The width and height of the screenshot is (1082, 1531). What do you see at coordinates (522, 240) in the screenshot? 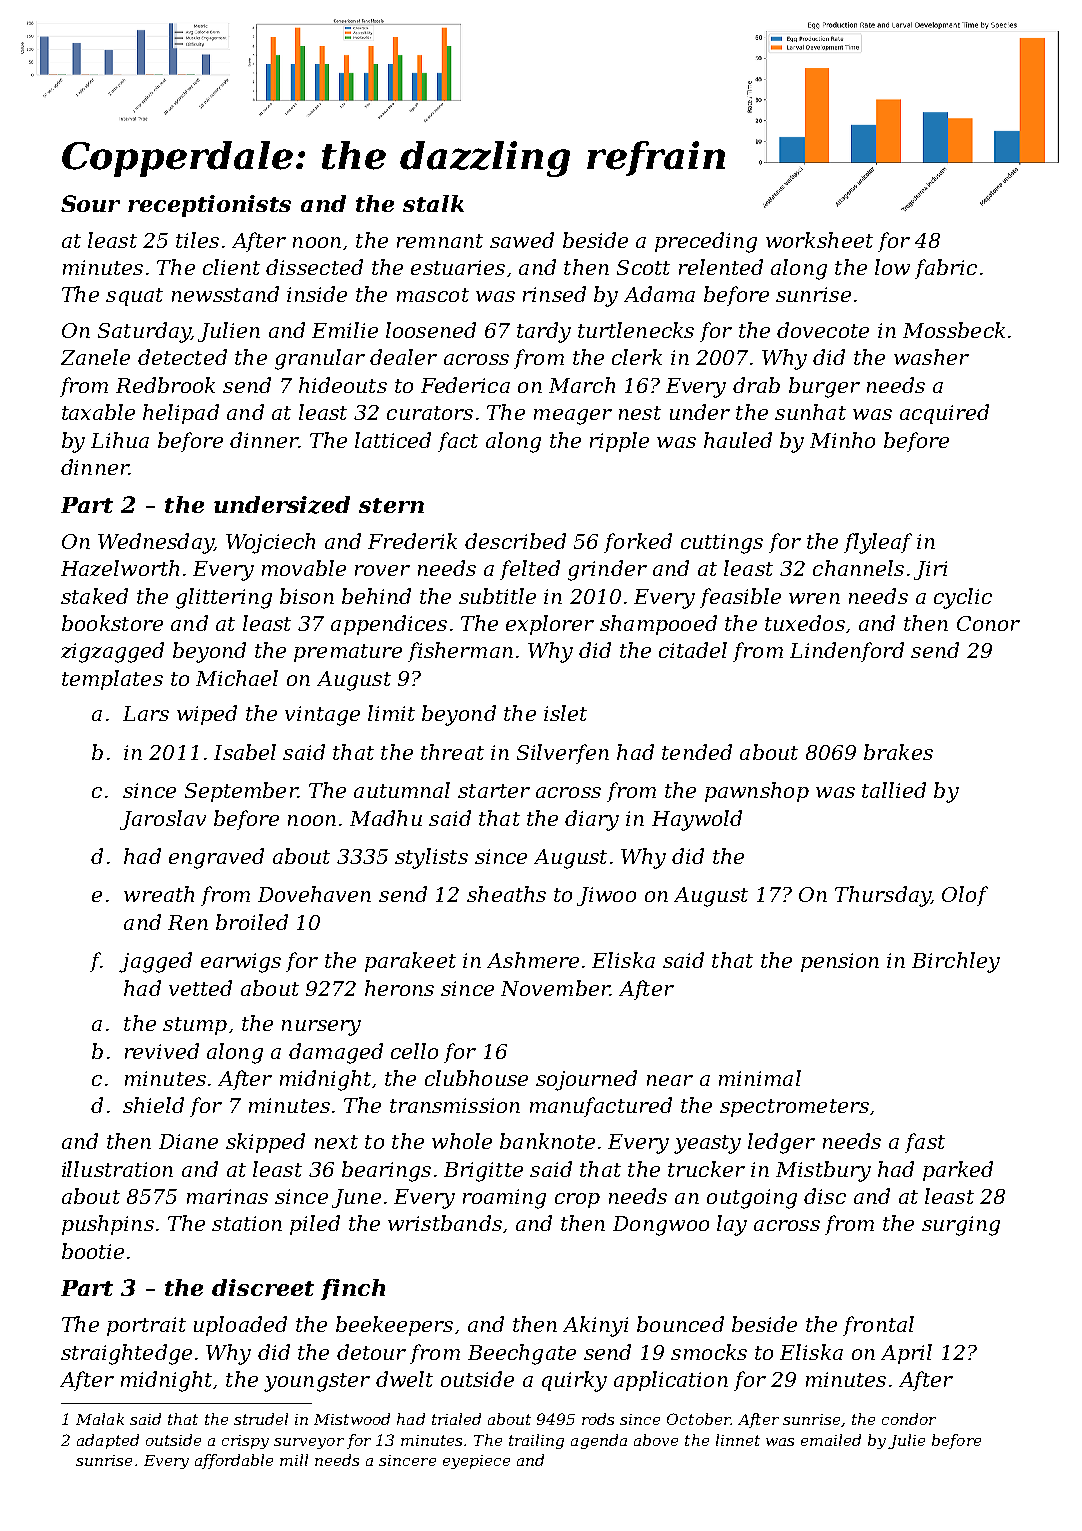
I see `sawed` at bounding box center [522, 240].
